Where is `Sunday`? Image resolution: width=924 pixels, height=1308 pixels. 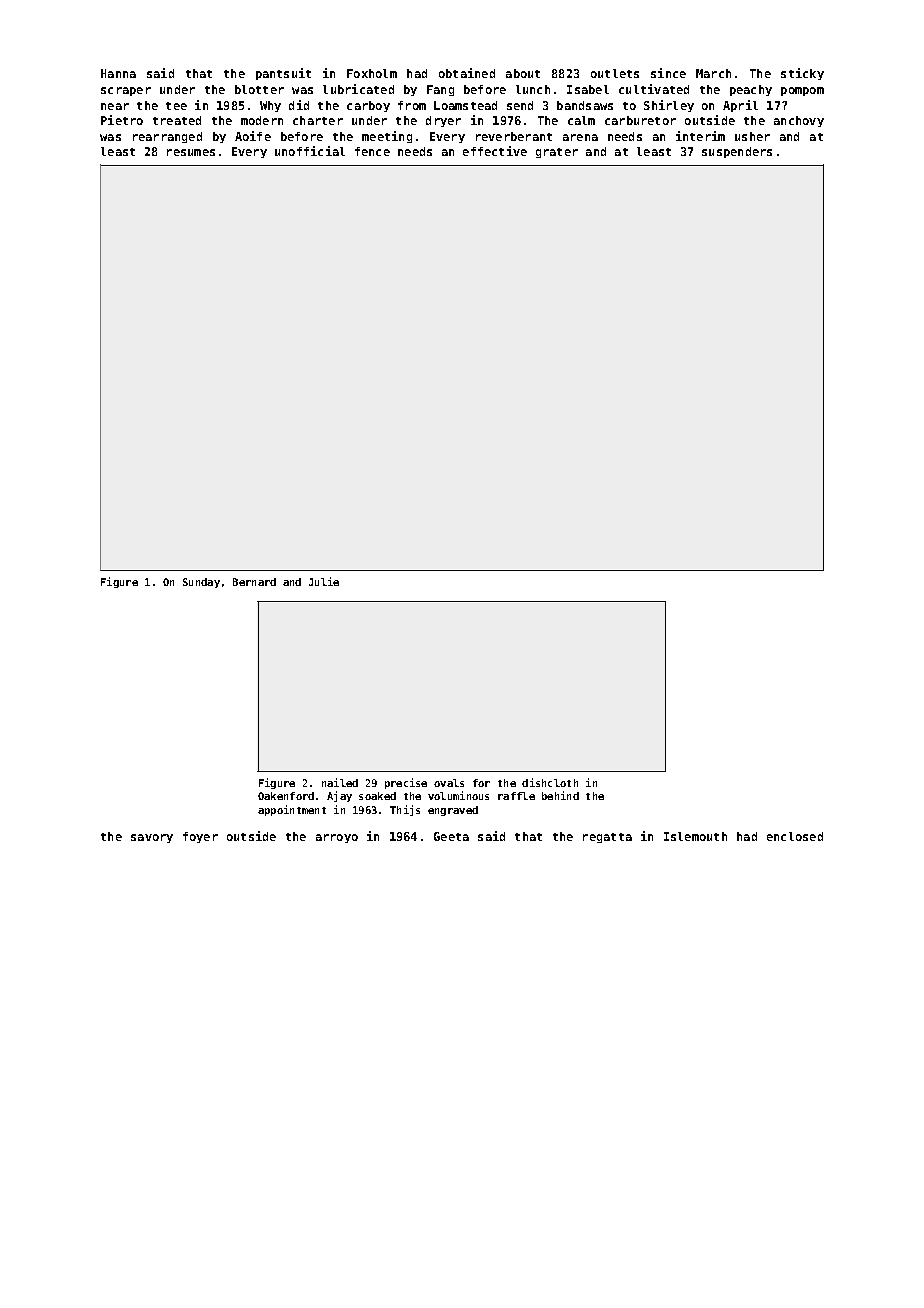
Sunday is located at coordinates (201, 583).
